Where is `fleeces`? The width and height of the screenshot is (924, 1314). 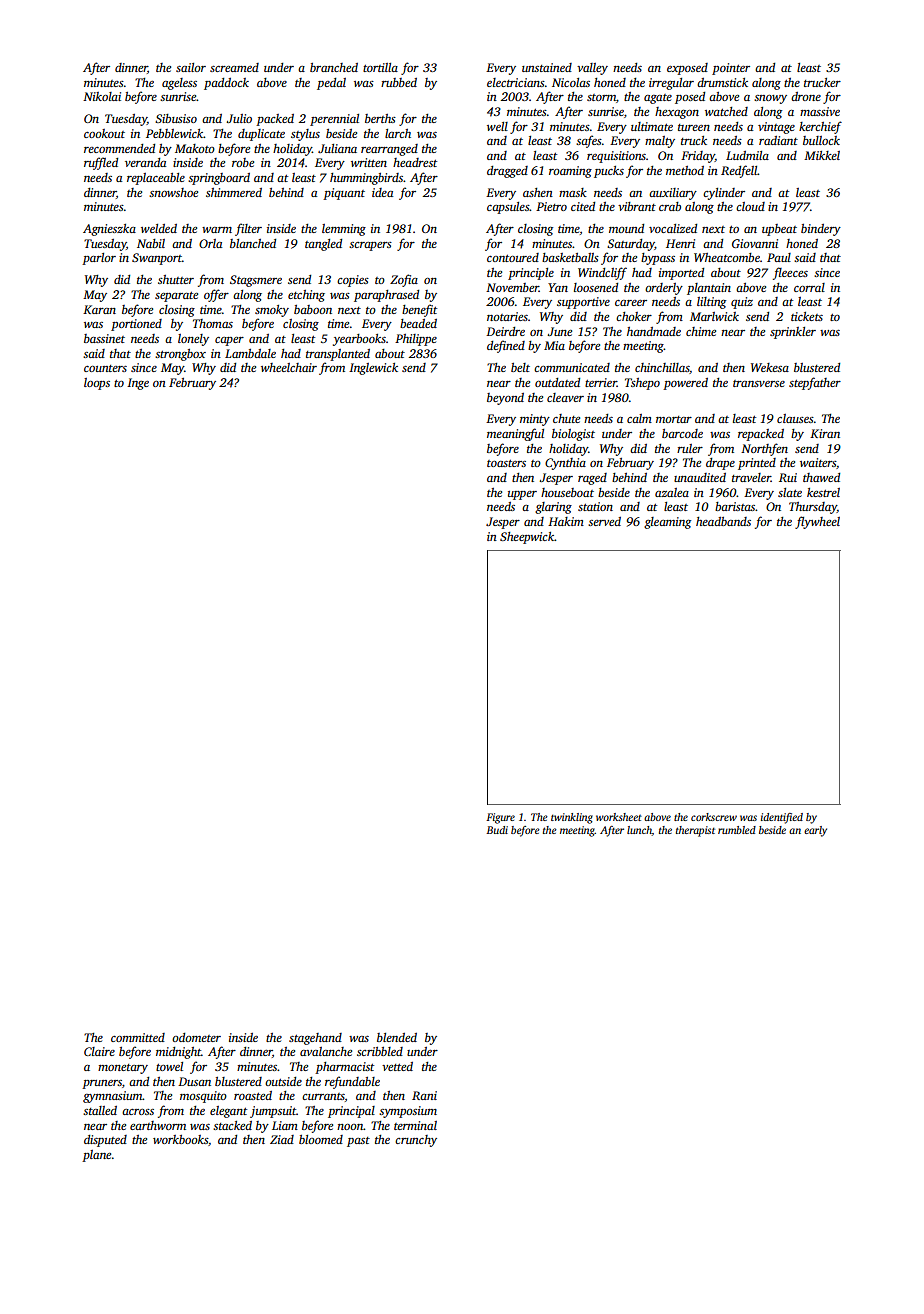 fleeces is located at coordinates (790, 273).
